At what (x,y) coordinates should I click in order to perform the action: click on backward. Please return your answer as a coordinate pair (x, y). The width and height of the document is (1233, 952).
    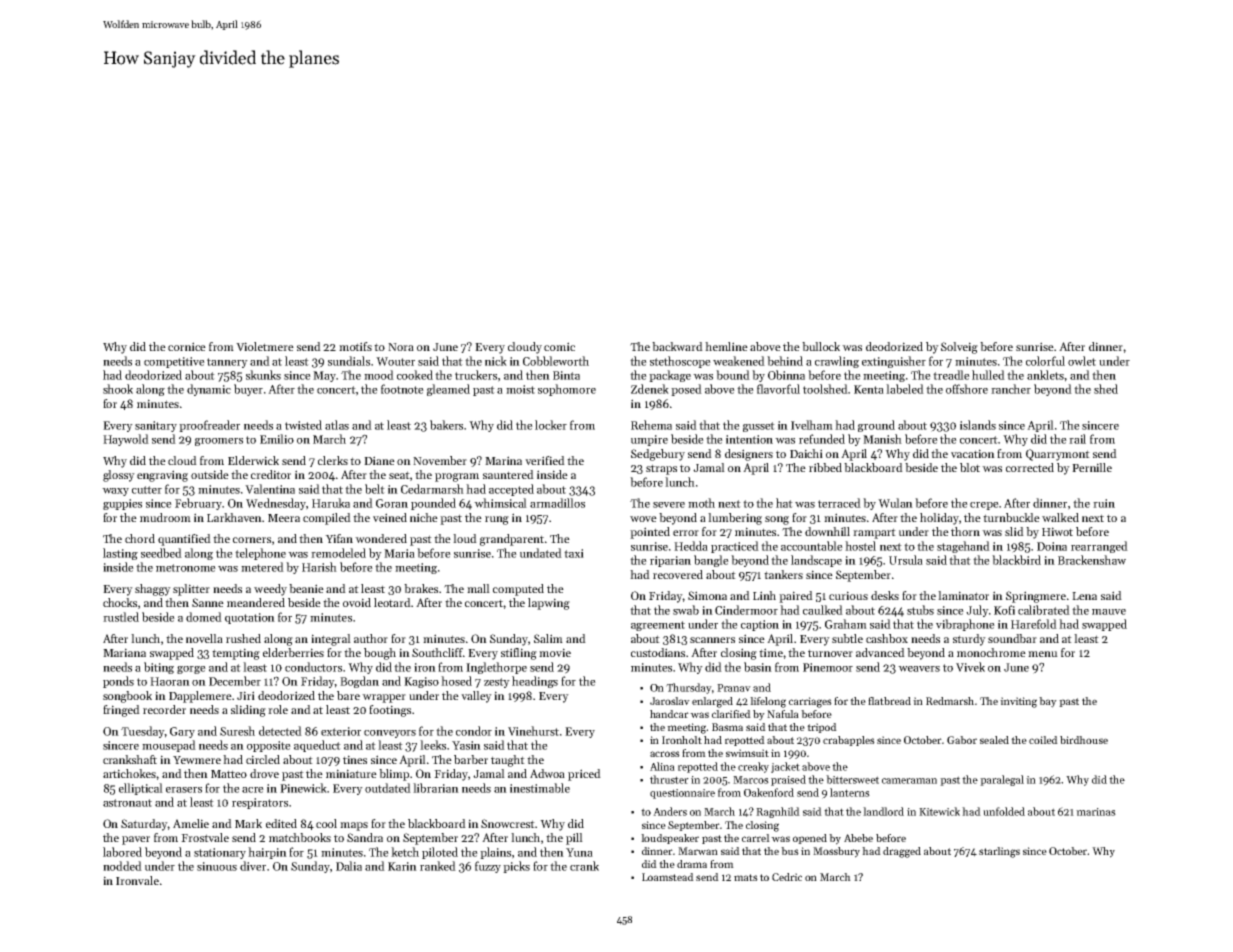
    Looking at the image, I should click on (677, 346).
